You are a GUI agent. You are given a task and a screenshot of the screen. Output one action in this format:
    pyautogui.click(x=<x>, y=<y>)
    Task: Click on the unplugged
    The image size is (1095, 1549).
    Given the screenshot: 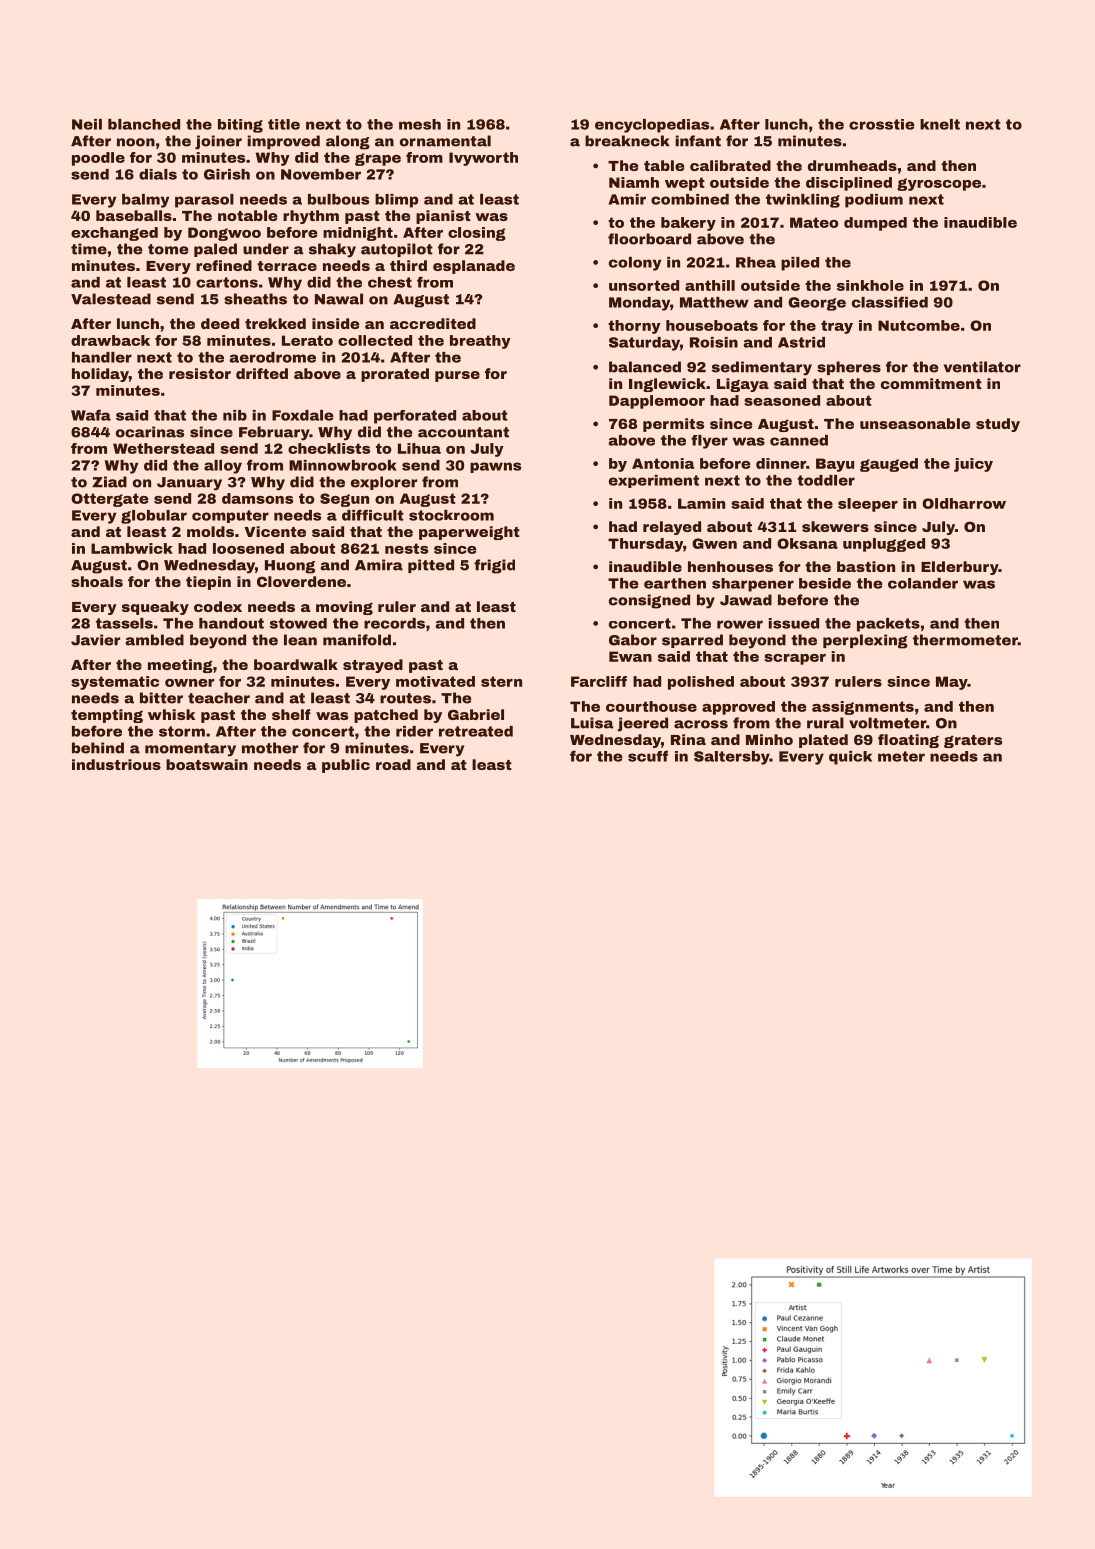 What is the action you would take?
    pyautogui.click(x=884, y=545)
